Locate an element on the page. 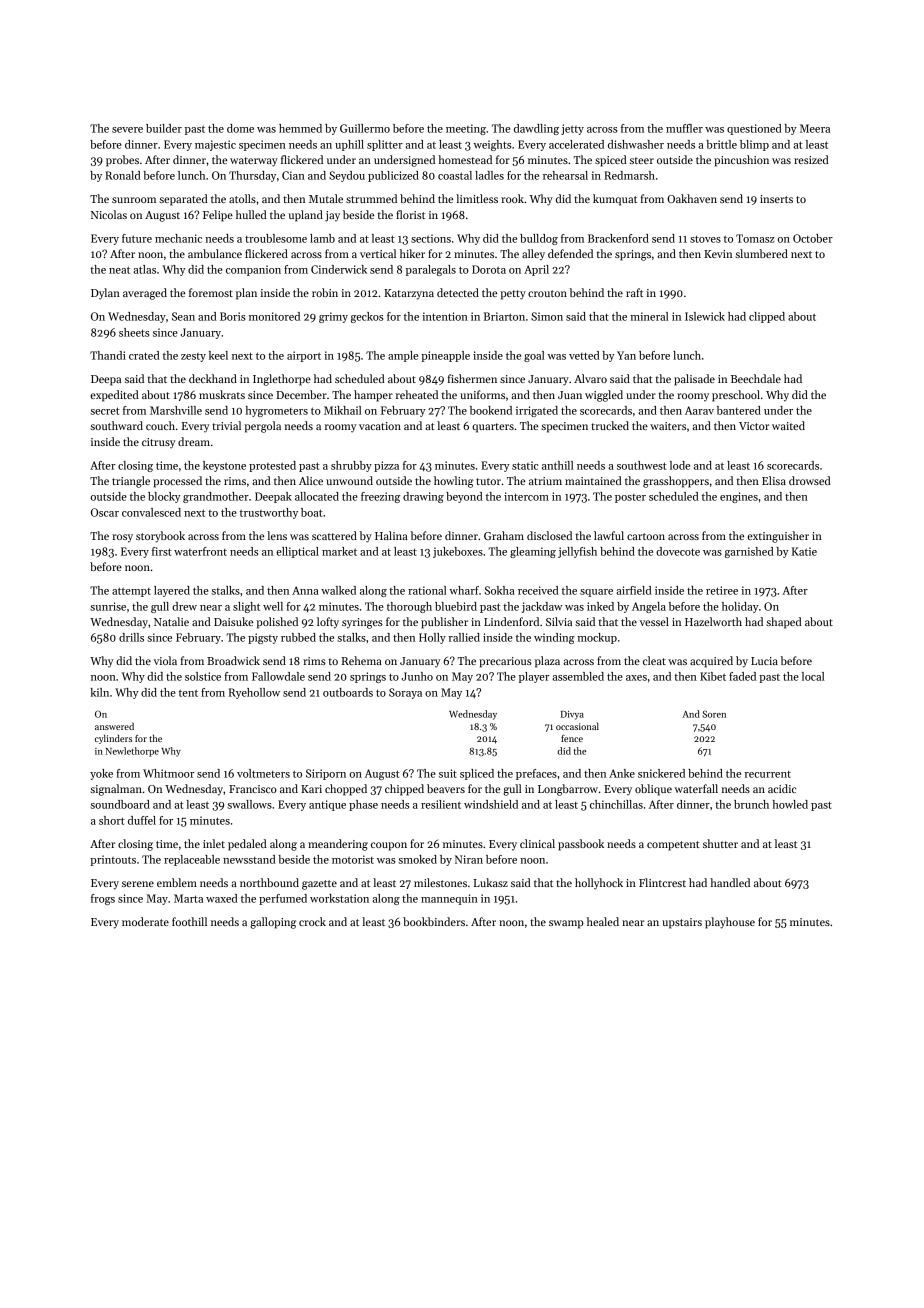 The height and width of the page is (1308, 924). defended is located at coordinates (570, 253).
